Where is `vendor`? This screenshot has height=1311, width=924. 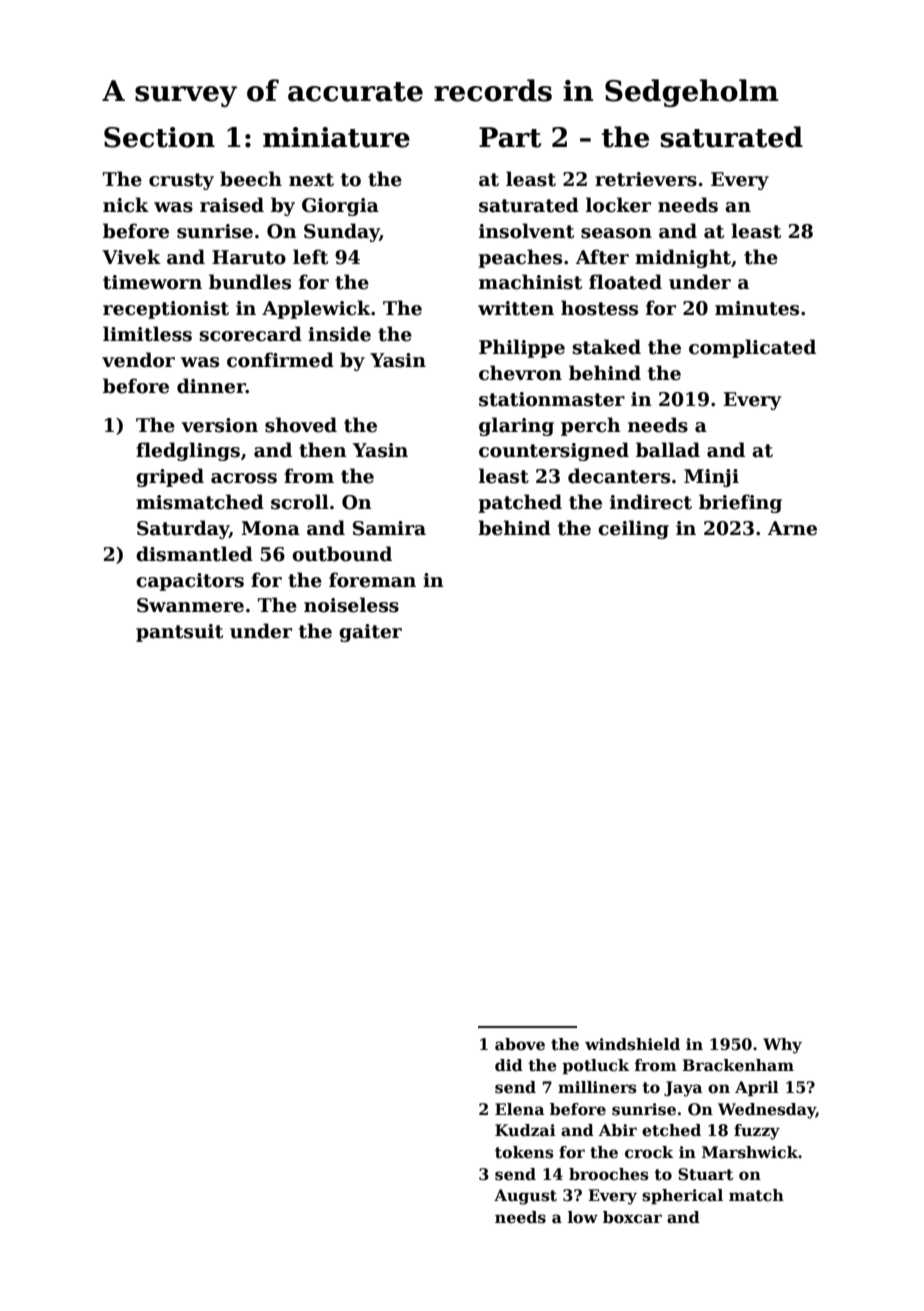
vendor is located at coordinates (138, 360).
